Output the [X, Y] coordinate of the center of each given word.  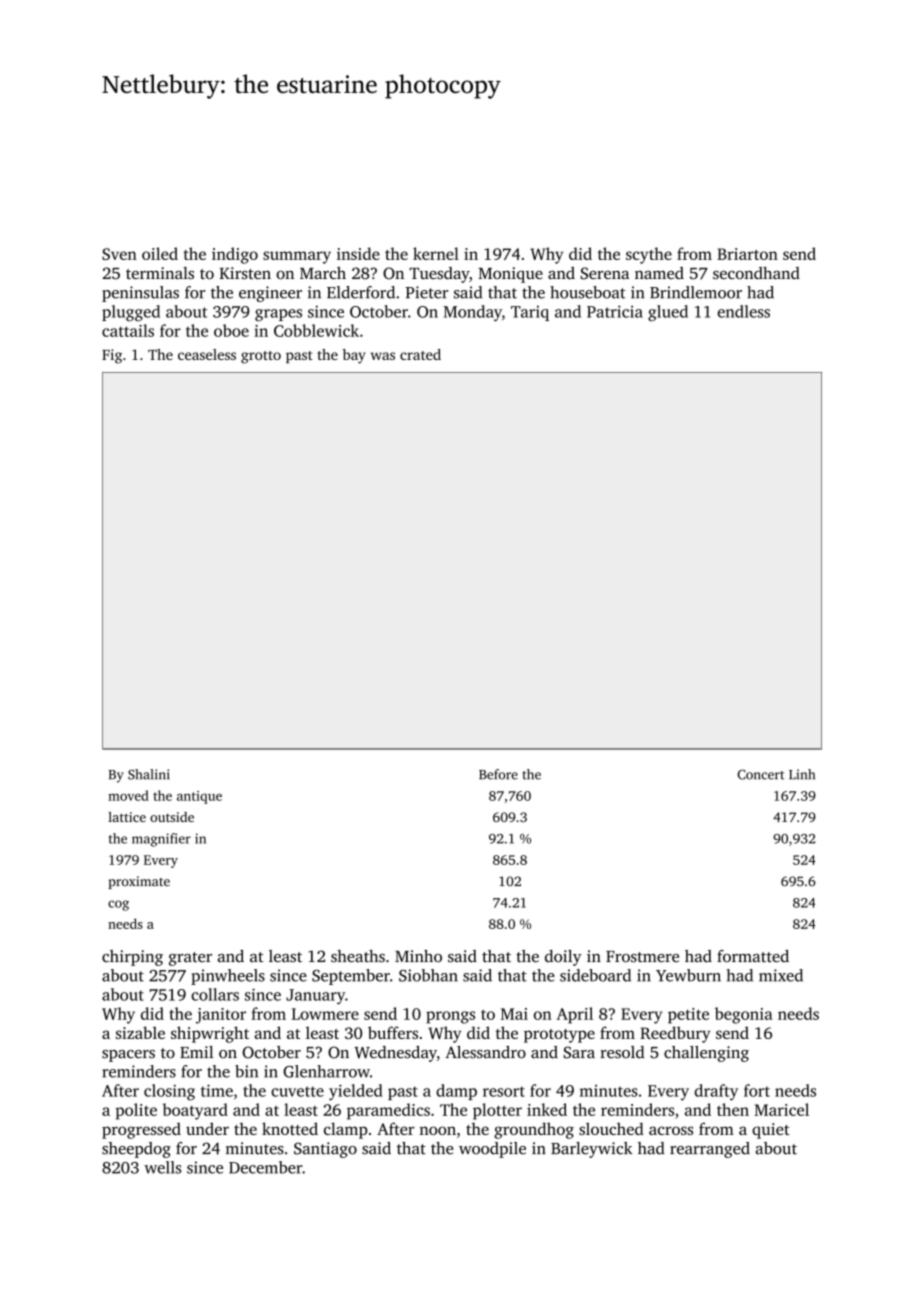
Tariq [530, 313]
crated [420, 354]
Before [498, 774]
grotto [261, 357]
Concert [760, 774]
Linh [802, 774]
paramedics [388, 1111]
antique [199, 797]
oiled [160, 253]
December [265, 1167]
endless [743, 311]
